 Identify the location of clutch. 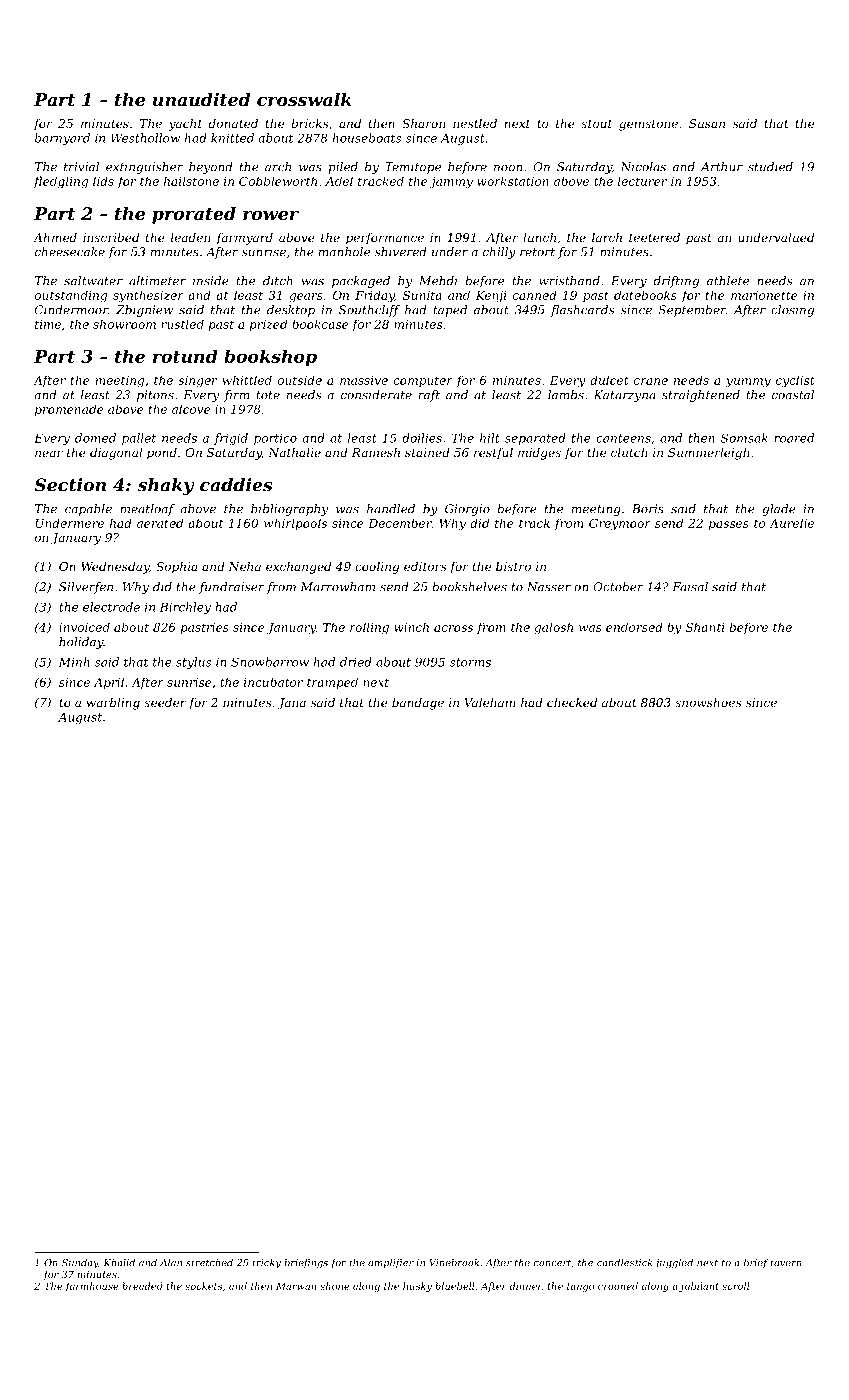
(629, 452).
